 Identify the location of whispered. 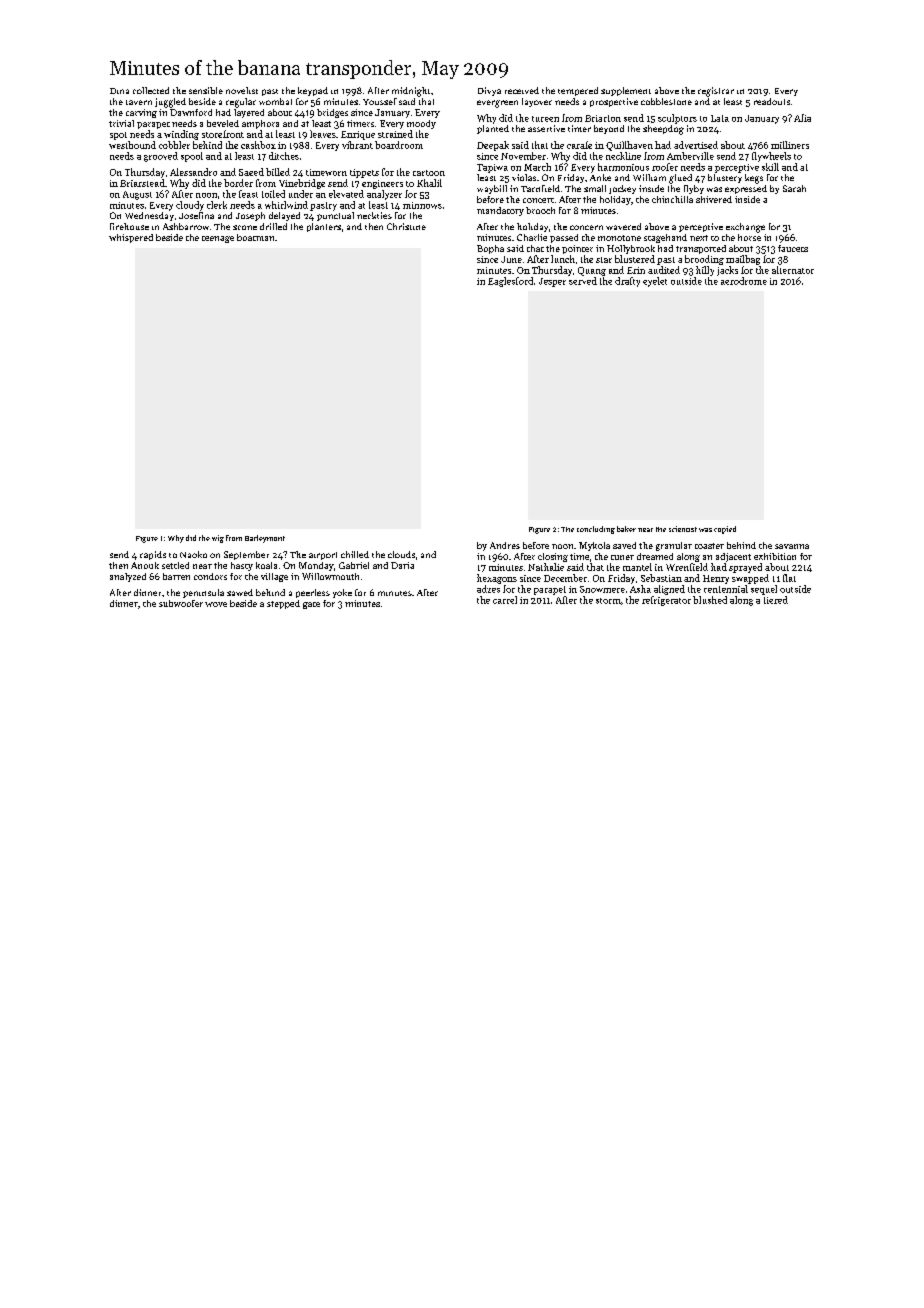
(131, 238).
